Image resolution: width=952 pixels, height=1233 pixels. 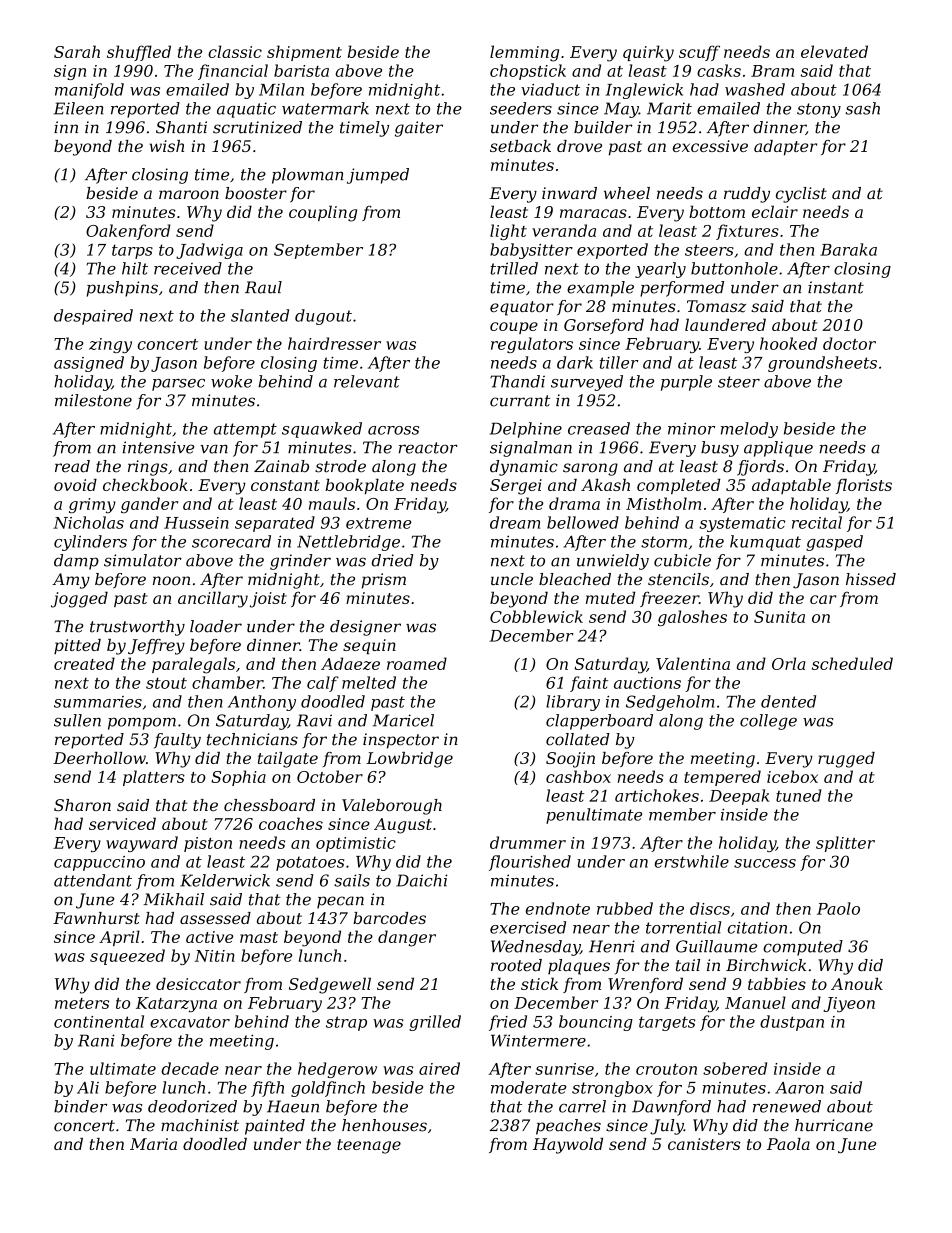 I want to click on bottom, so click(x=717, y=211).
